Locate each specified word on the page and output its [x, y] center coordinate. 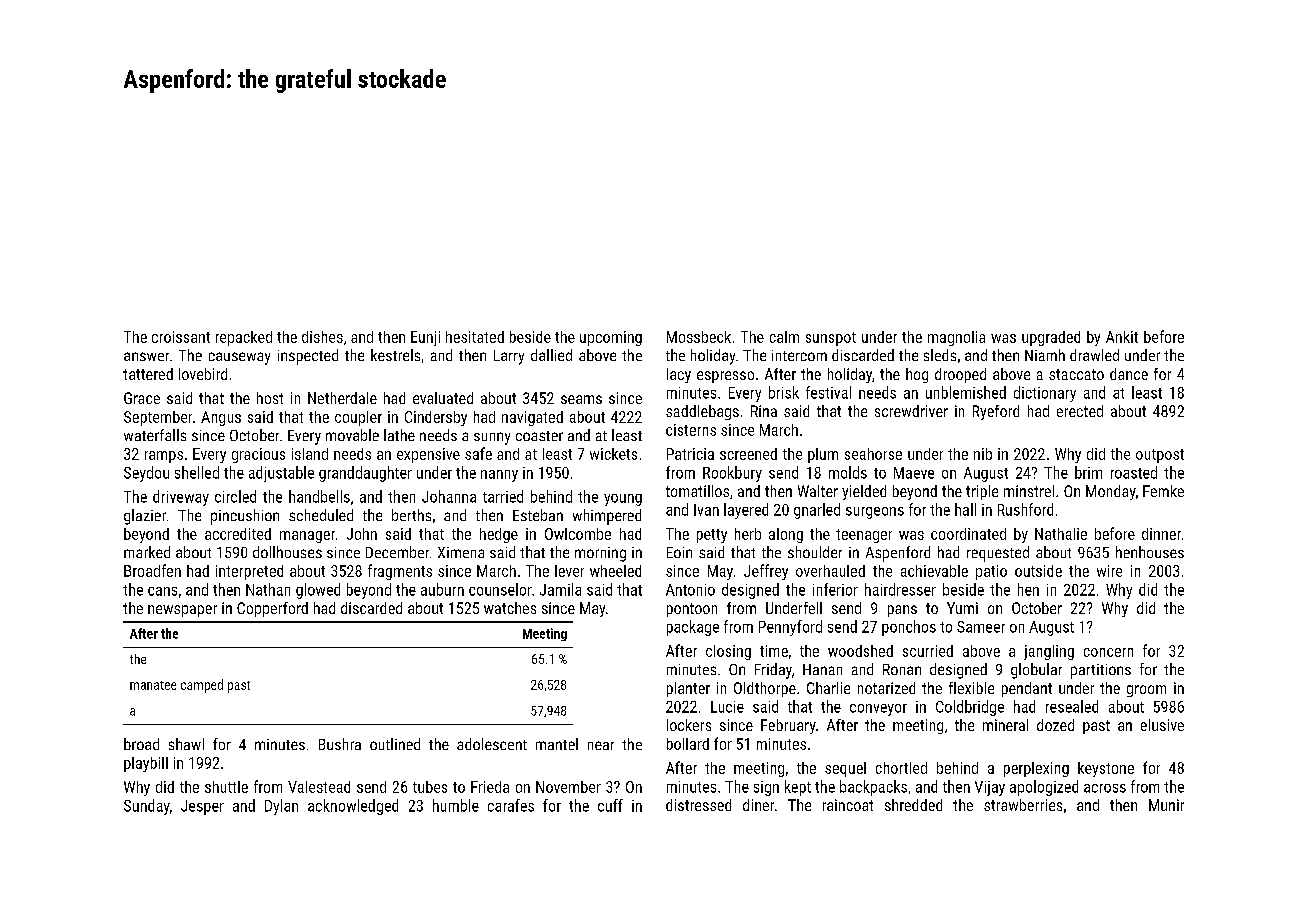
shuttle [226, 787]
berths [411, 515]
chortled [901, 768]
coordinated [968, 534]
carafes [511, 805]
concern [1108, 652]
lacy [679, 375]
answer [146, 356]
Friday [773, 671]
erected [1080, 411]
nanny [499, 476]
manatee [153, 685]
